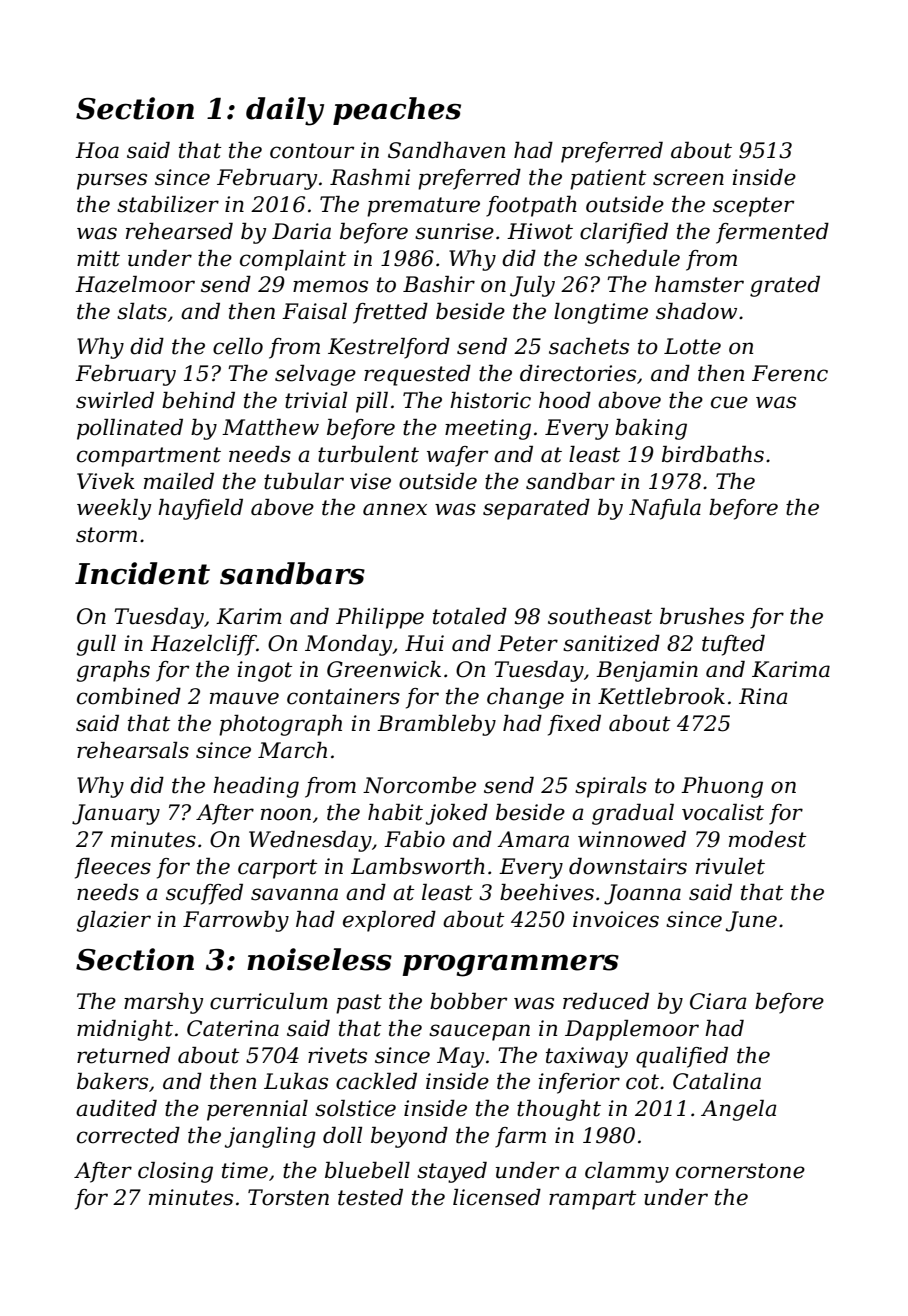  I want to click on grated, so click(785, 286).
